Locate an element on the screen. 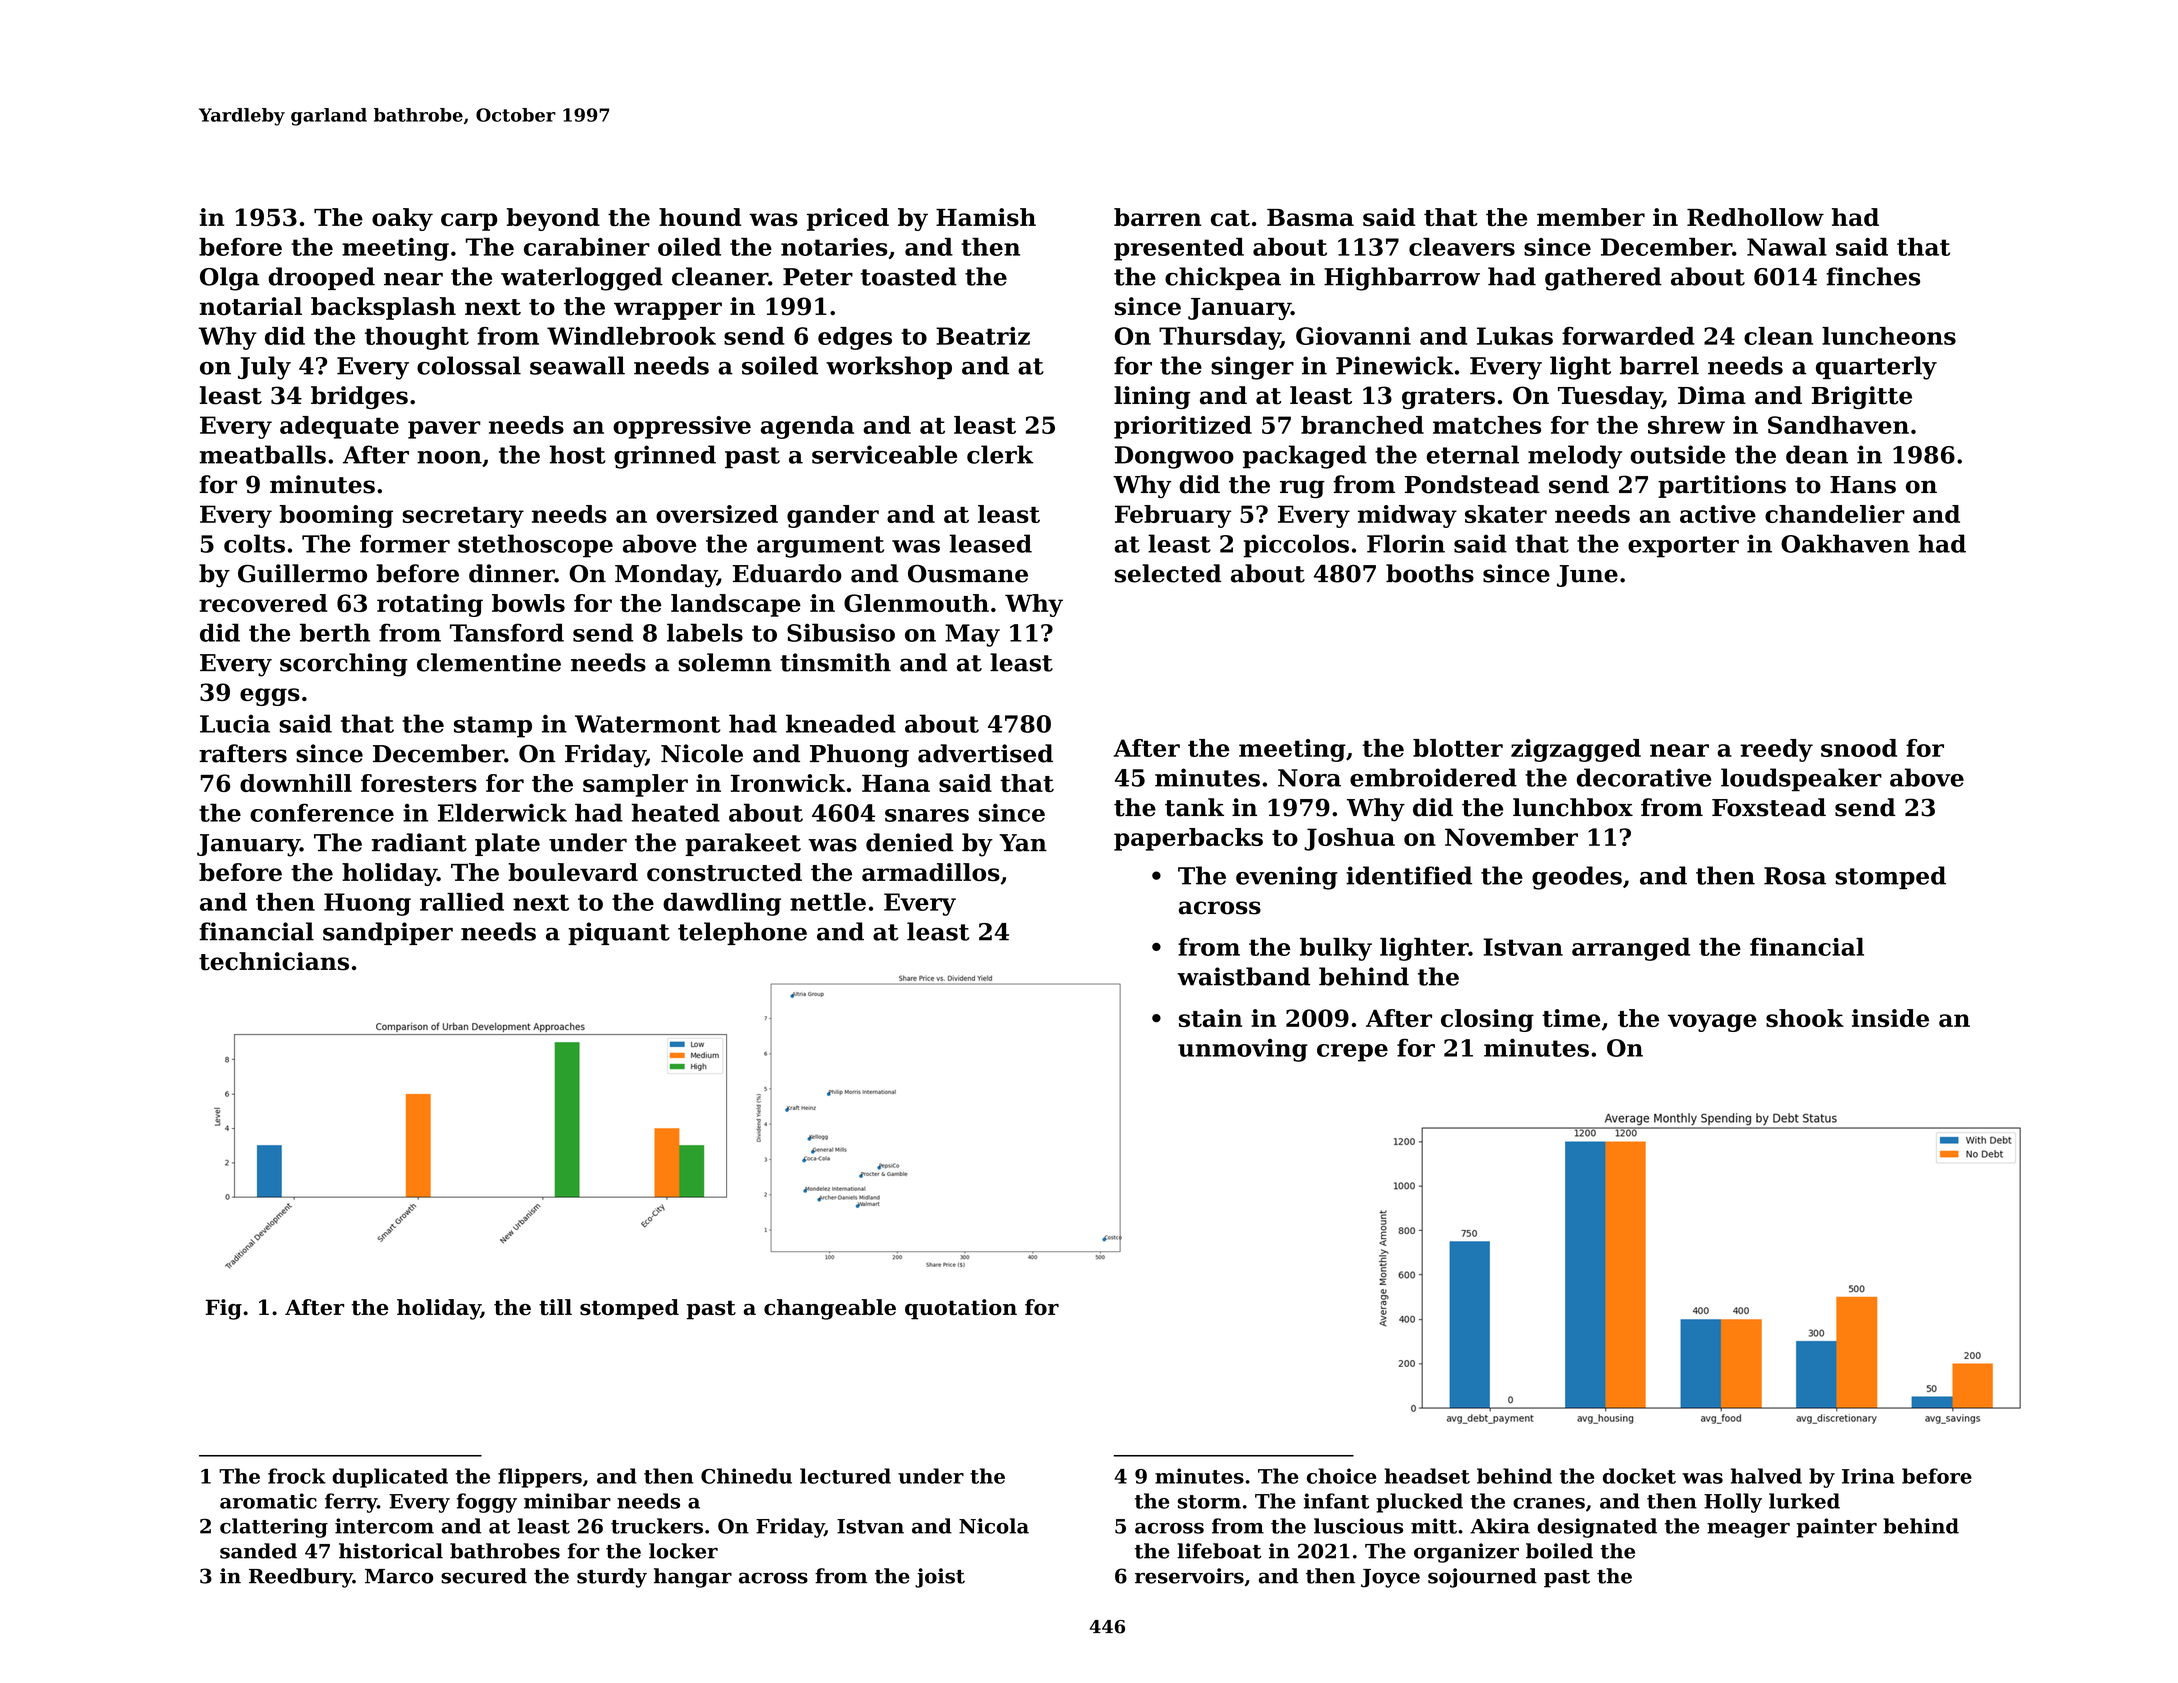  Elderwick is located at coordinates (502, 812).
